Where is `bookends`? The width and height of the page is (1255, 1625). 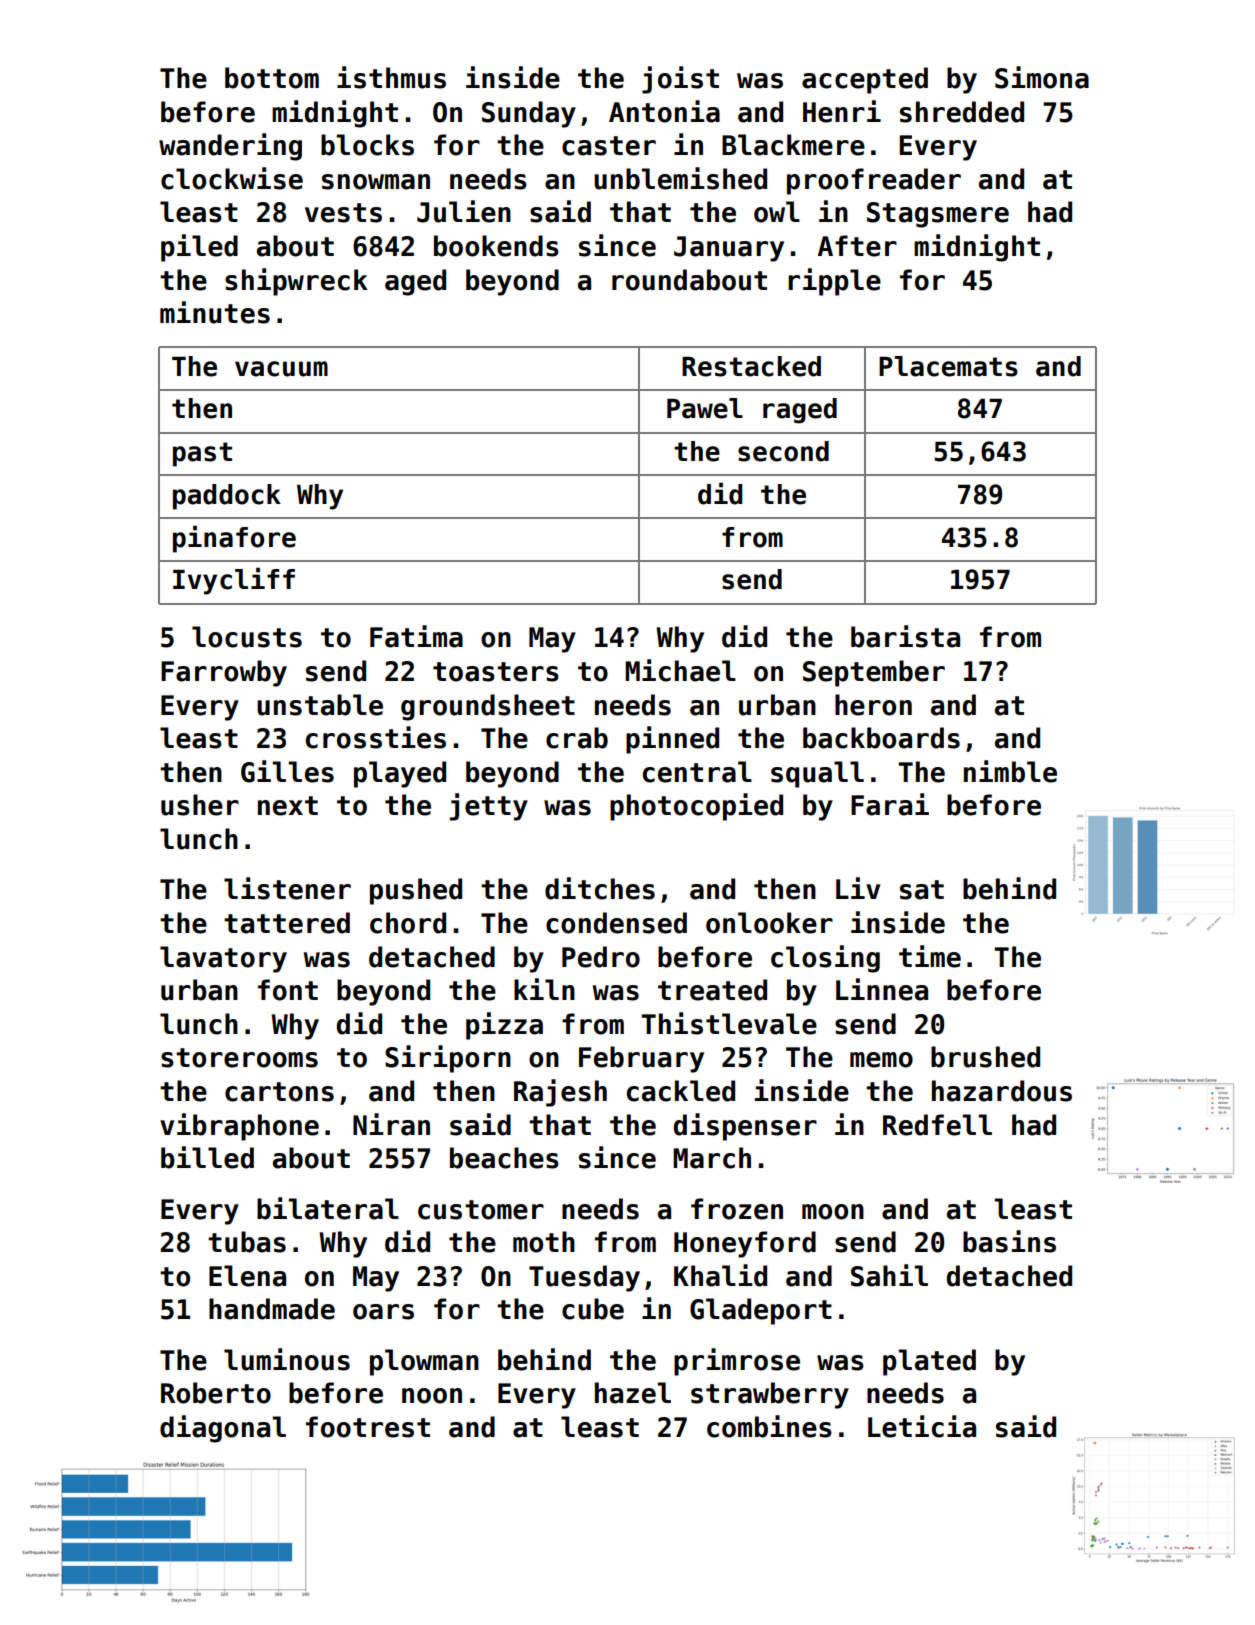 bookends is located at coordinates (496, 246).
